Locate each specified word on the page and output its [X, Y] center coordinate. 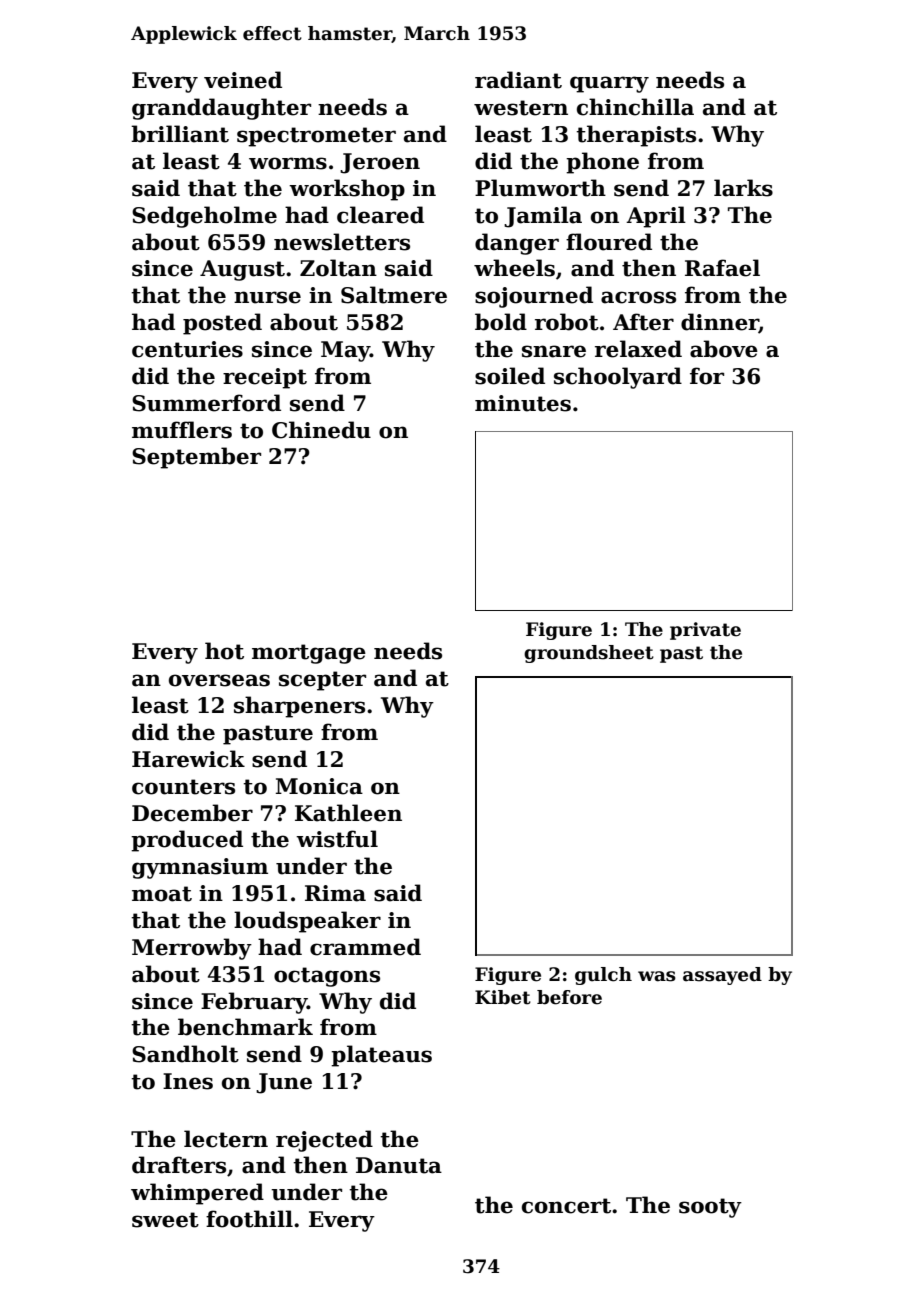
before [569, 997]
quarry [609, 84]
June [284, 1083]
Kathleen [348, 813]
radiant [518, 80]
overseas [219, 680]
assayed [722, 976]
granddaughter [221, 109]
